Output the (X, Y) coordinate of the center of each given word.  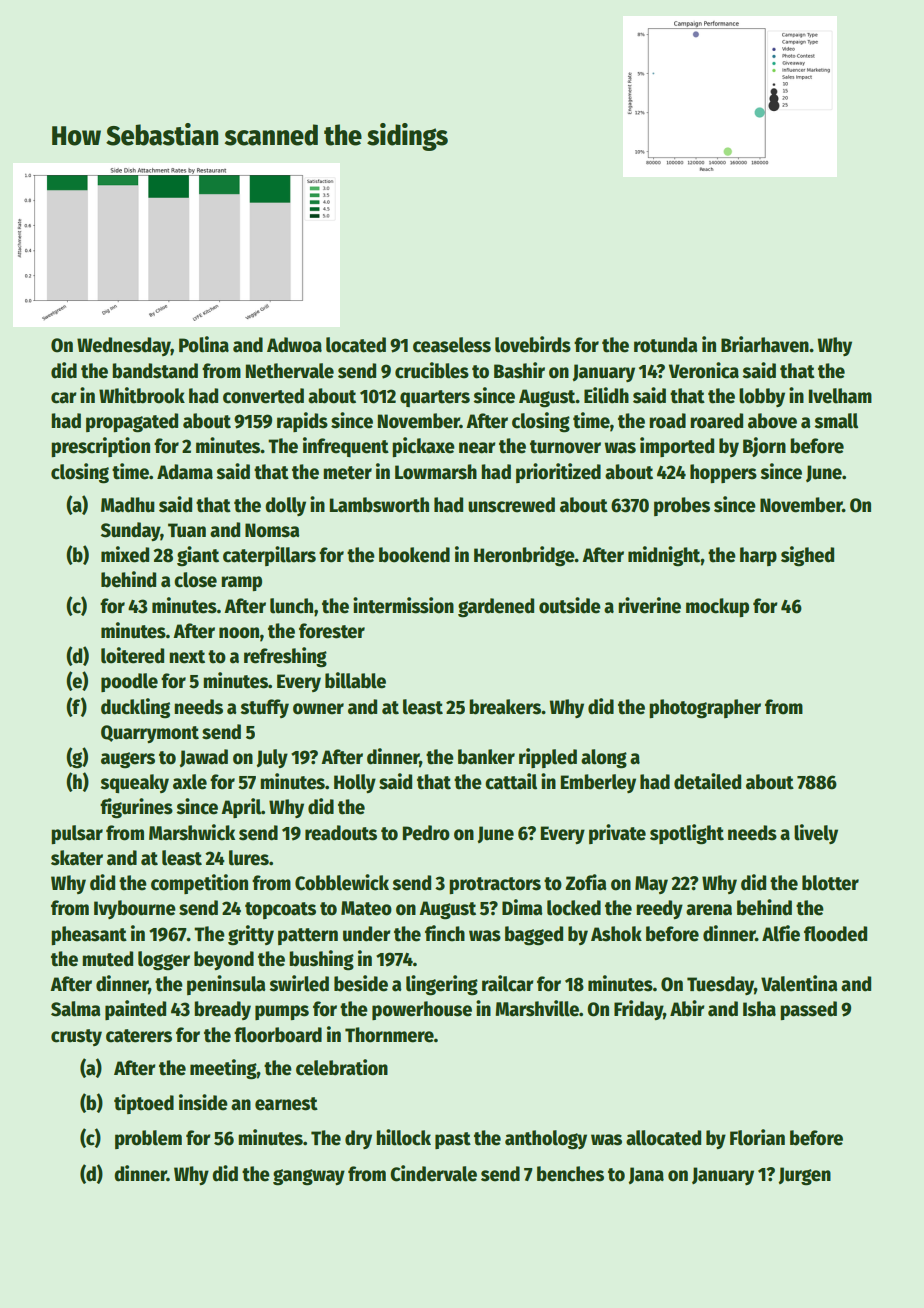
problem (148, 1139)
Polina (204, 344)
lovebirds (533, 344)
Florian (757, 1137)
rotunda (666, 345)
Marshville (537, 1008)
